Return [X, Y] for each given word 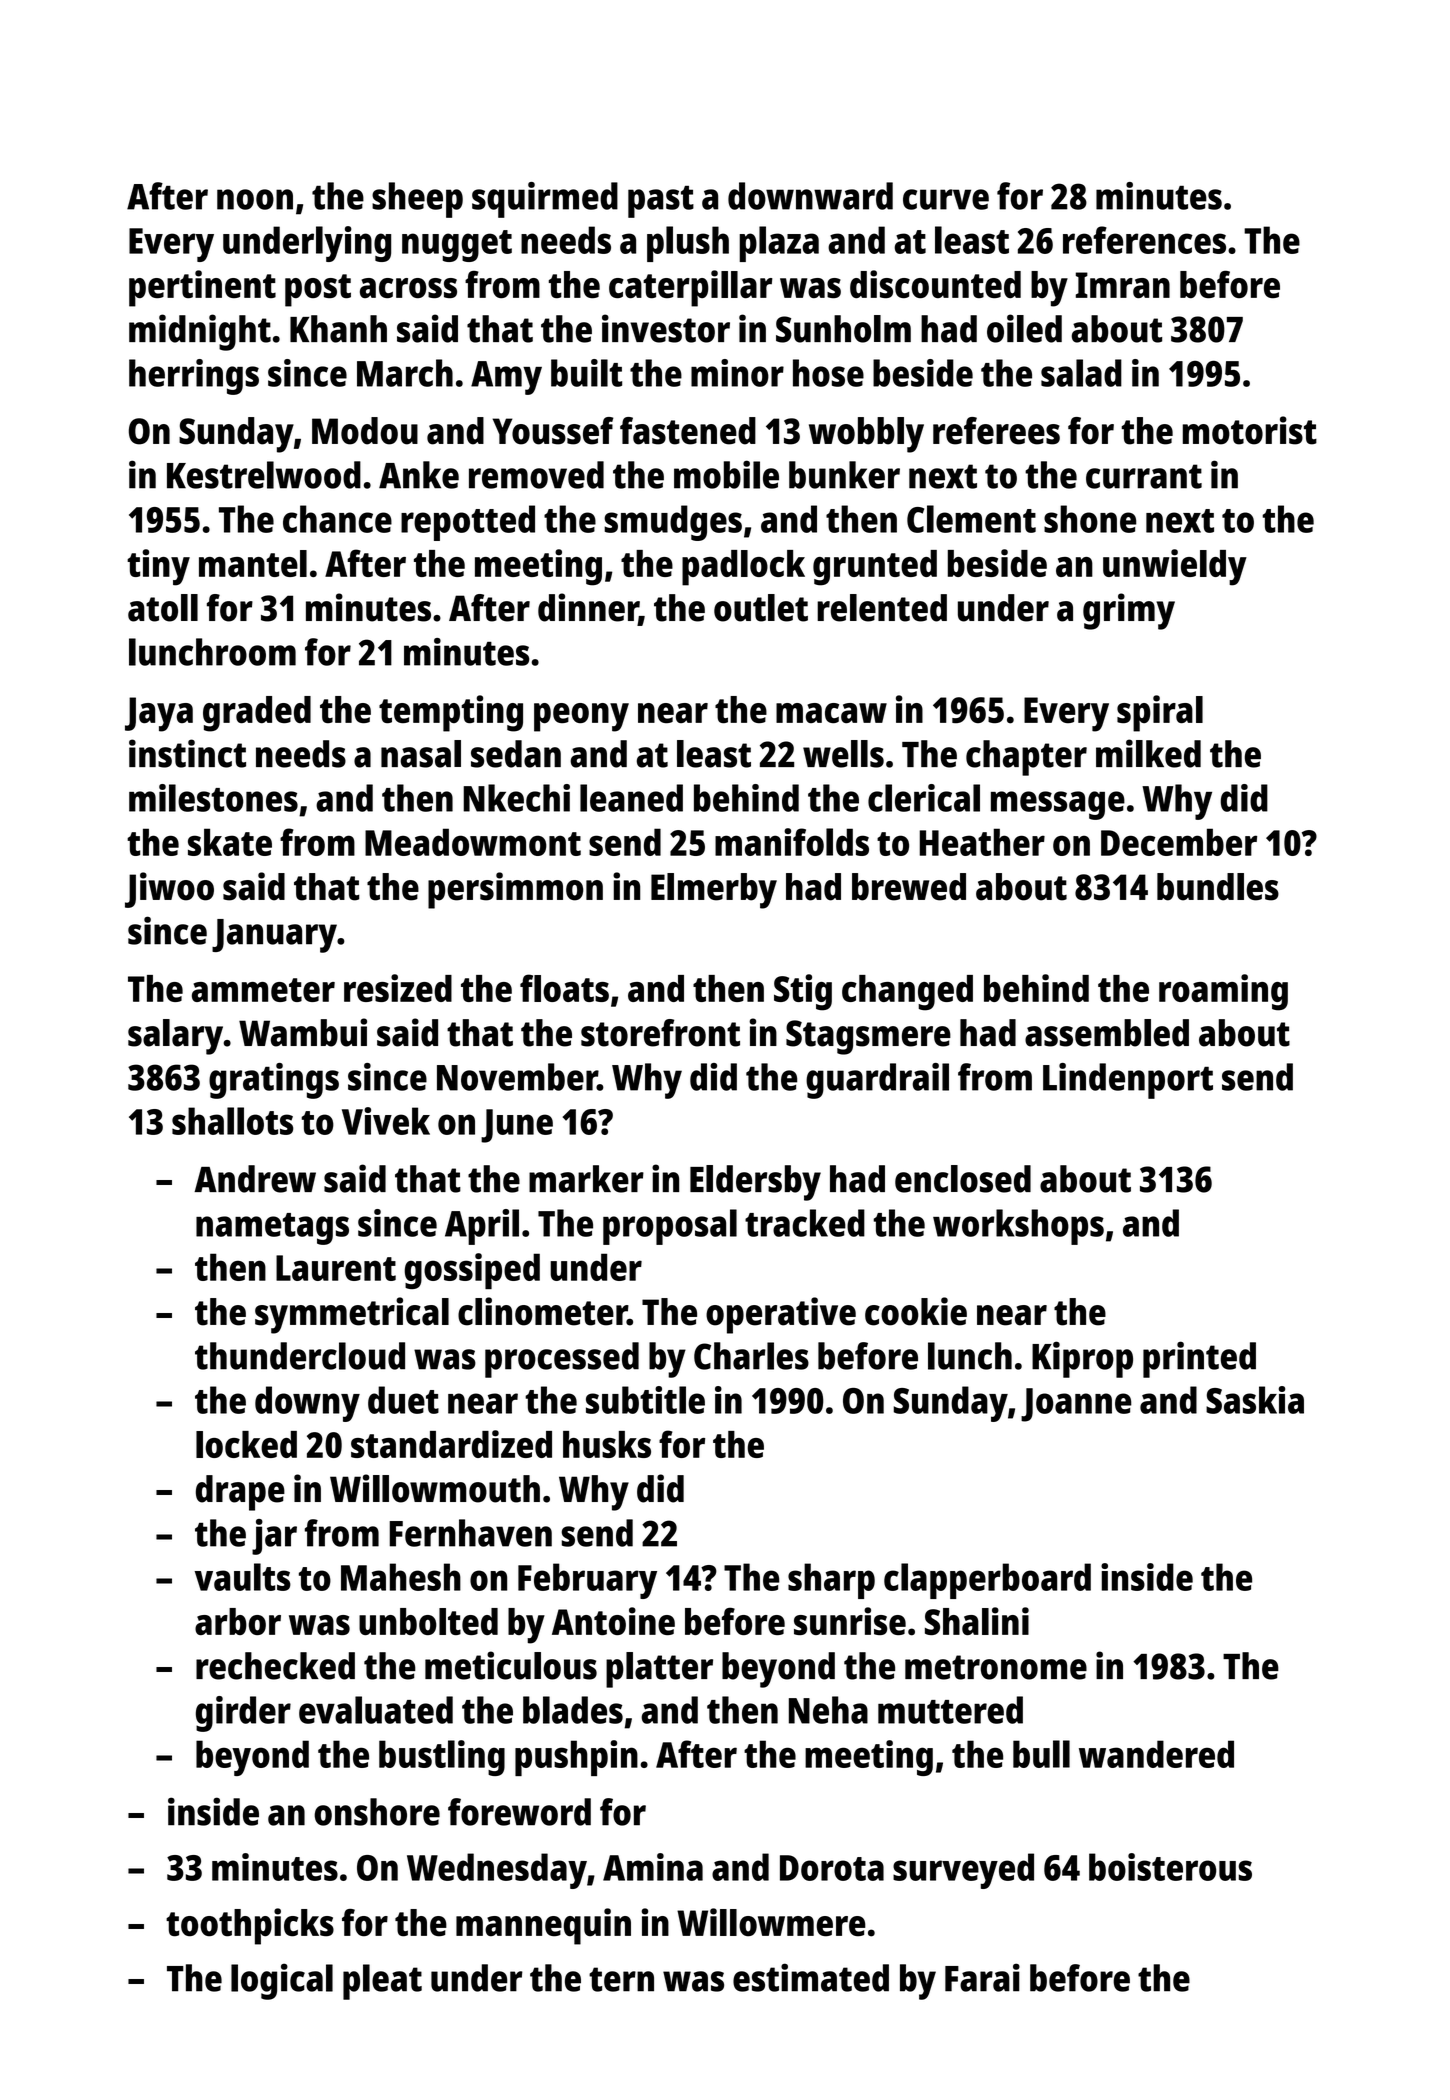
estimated [811, 1977]
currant [1144, 476]
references [1144, 240]
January [274, 936]
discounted [935, 284]
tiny [158, 567]
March [405, 373]
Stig [803, 992]
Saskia [1255, 1400]
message [1058, 805]
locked [246, 1444]
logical [282, 1981]
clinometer [542, 1311]
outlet [761, 608]
